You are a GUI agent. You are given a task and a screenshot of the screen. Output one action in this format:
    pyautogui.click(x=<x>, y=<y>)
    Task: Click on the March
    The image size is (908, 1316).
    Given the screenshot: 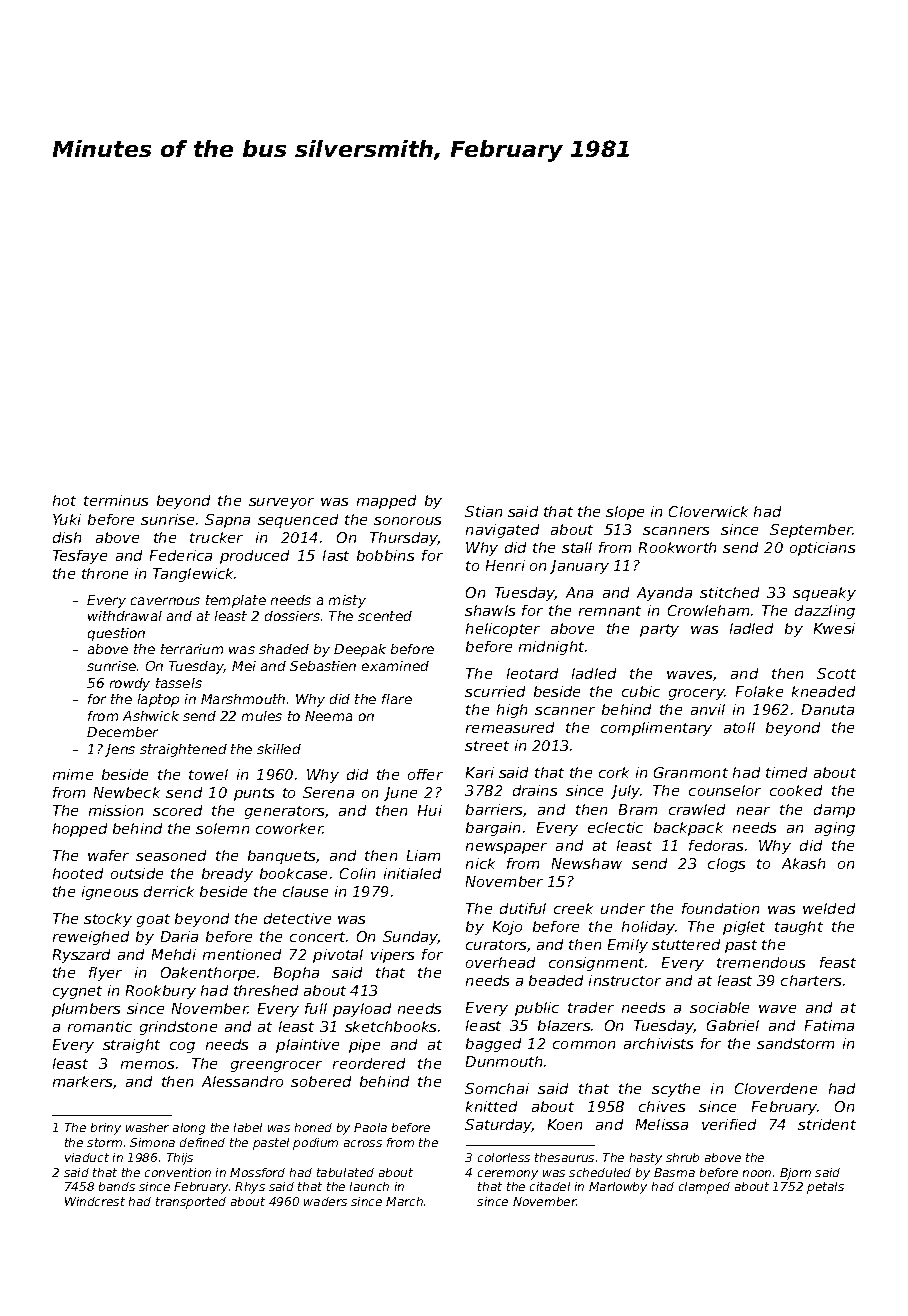 What is the action you would take?
    pyautogui.click(x=404, y=1201)
